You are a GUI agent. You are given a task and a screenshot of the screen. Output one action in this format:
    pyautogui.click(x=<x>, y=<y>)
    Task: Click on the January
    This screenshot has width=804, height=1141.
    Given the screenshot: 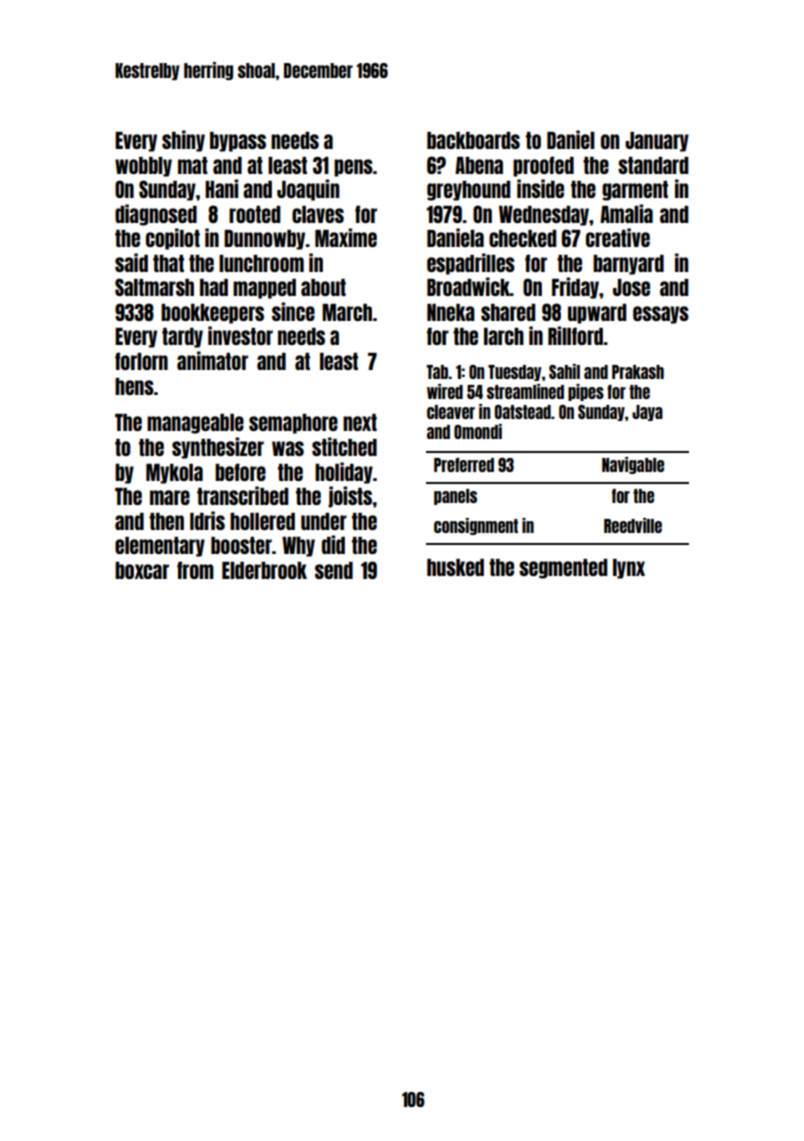 What is the action you would take?
    pyautogui.click(x=657, y=142)
